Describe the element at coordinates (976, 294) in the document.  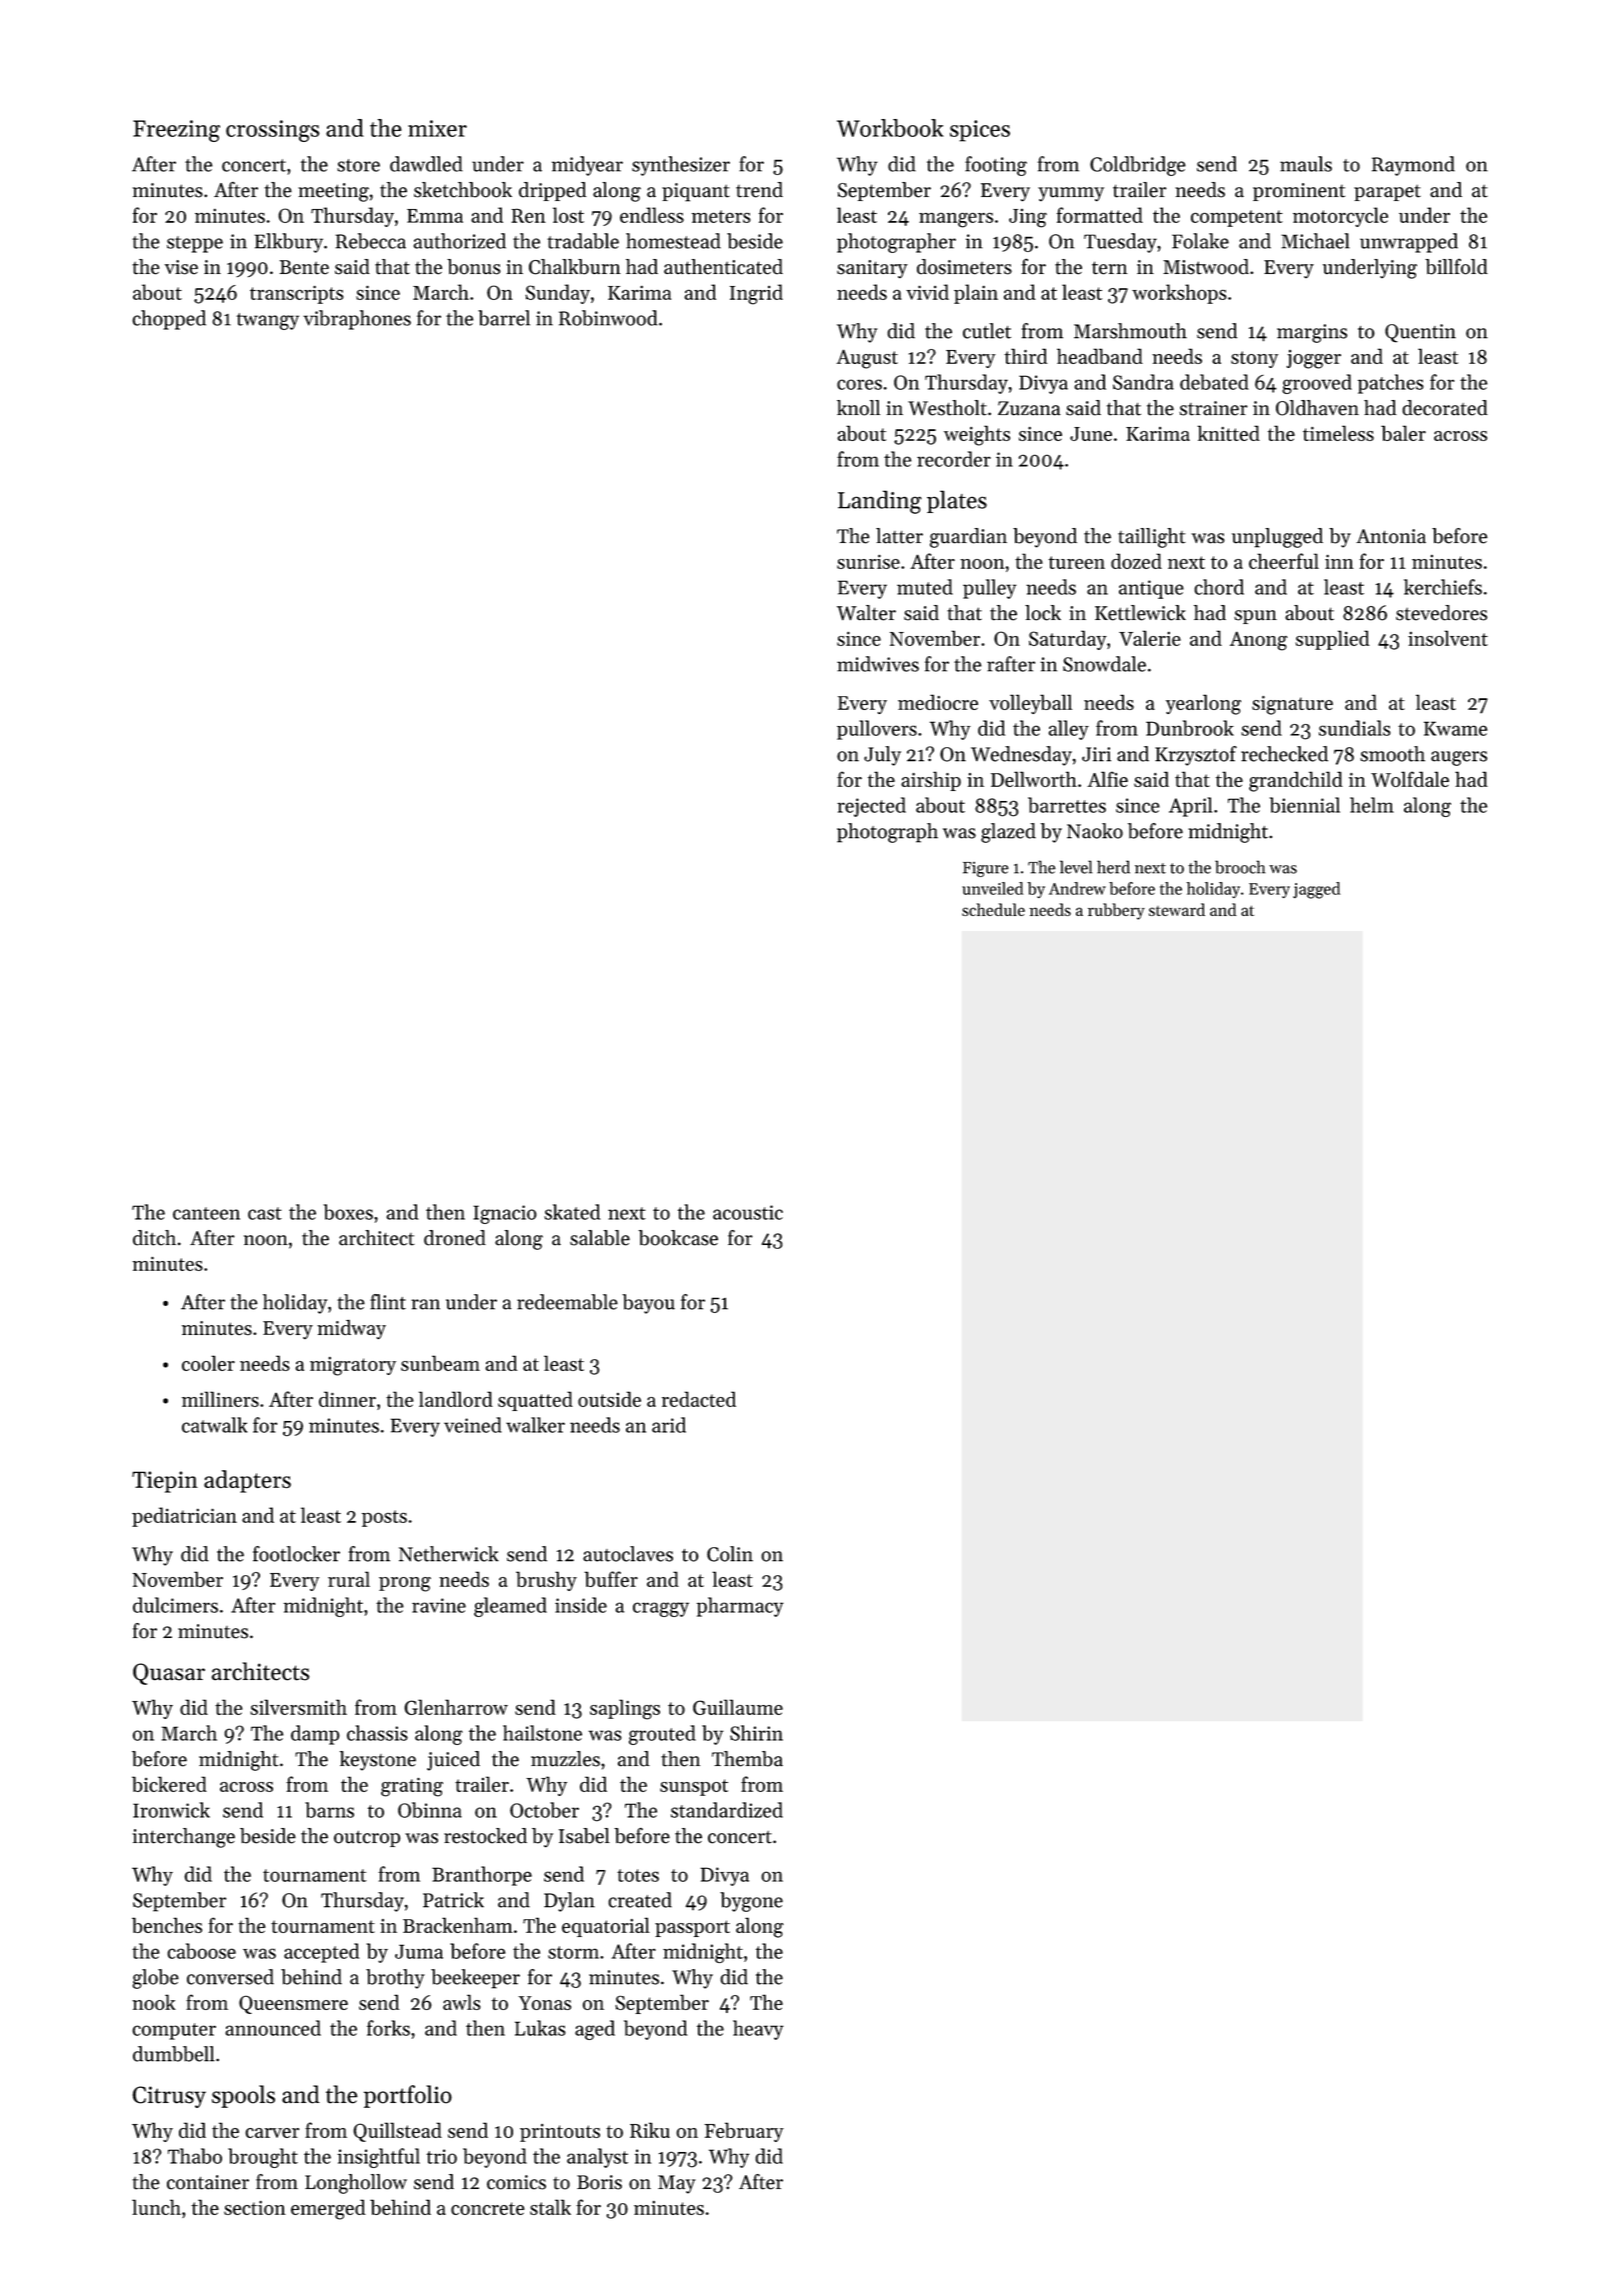
I see `plain` at that location.
